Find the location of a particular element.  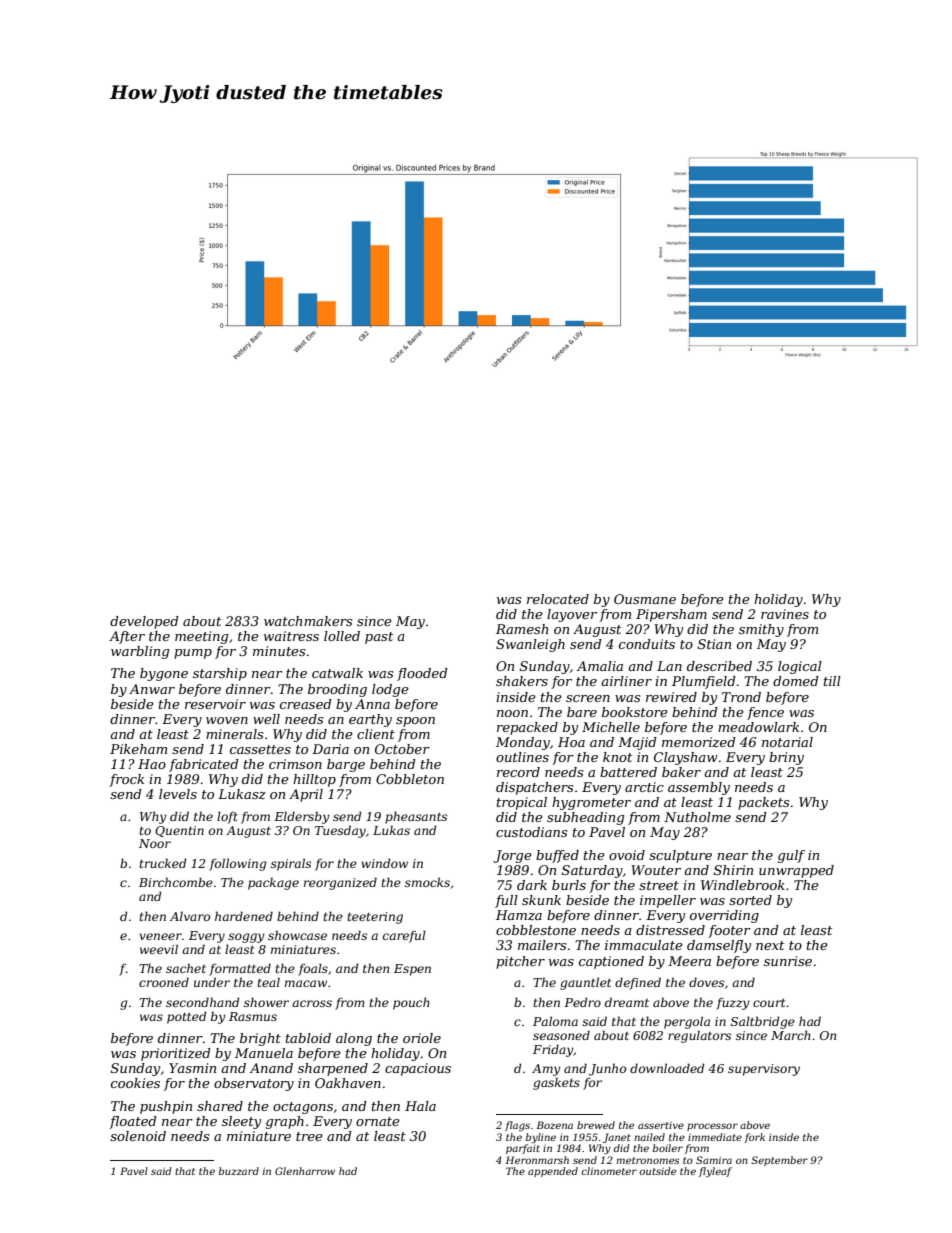

Jorge is located at coordinates (513, 856).
